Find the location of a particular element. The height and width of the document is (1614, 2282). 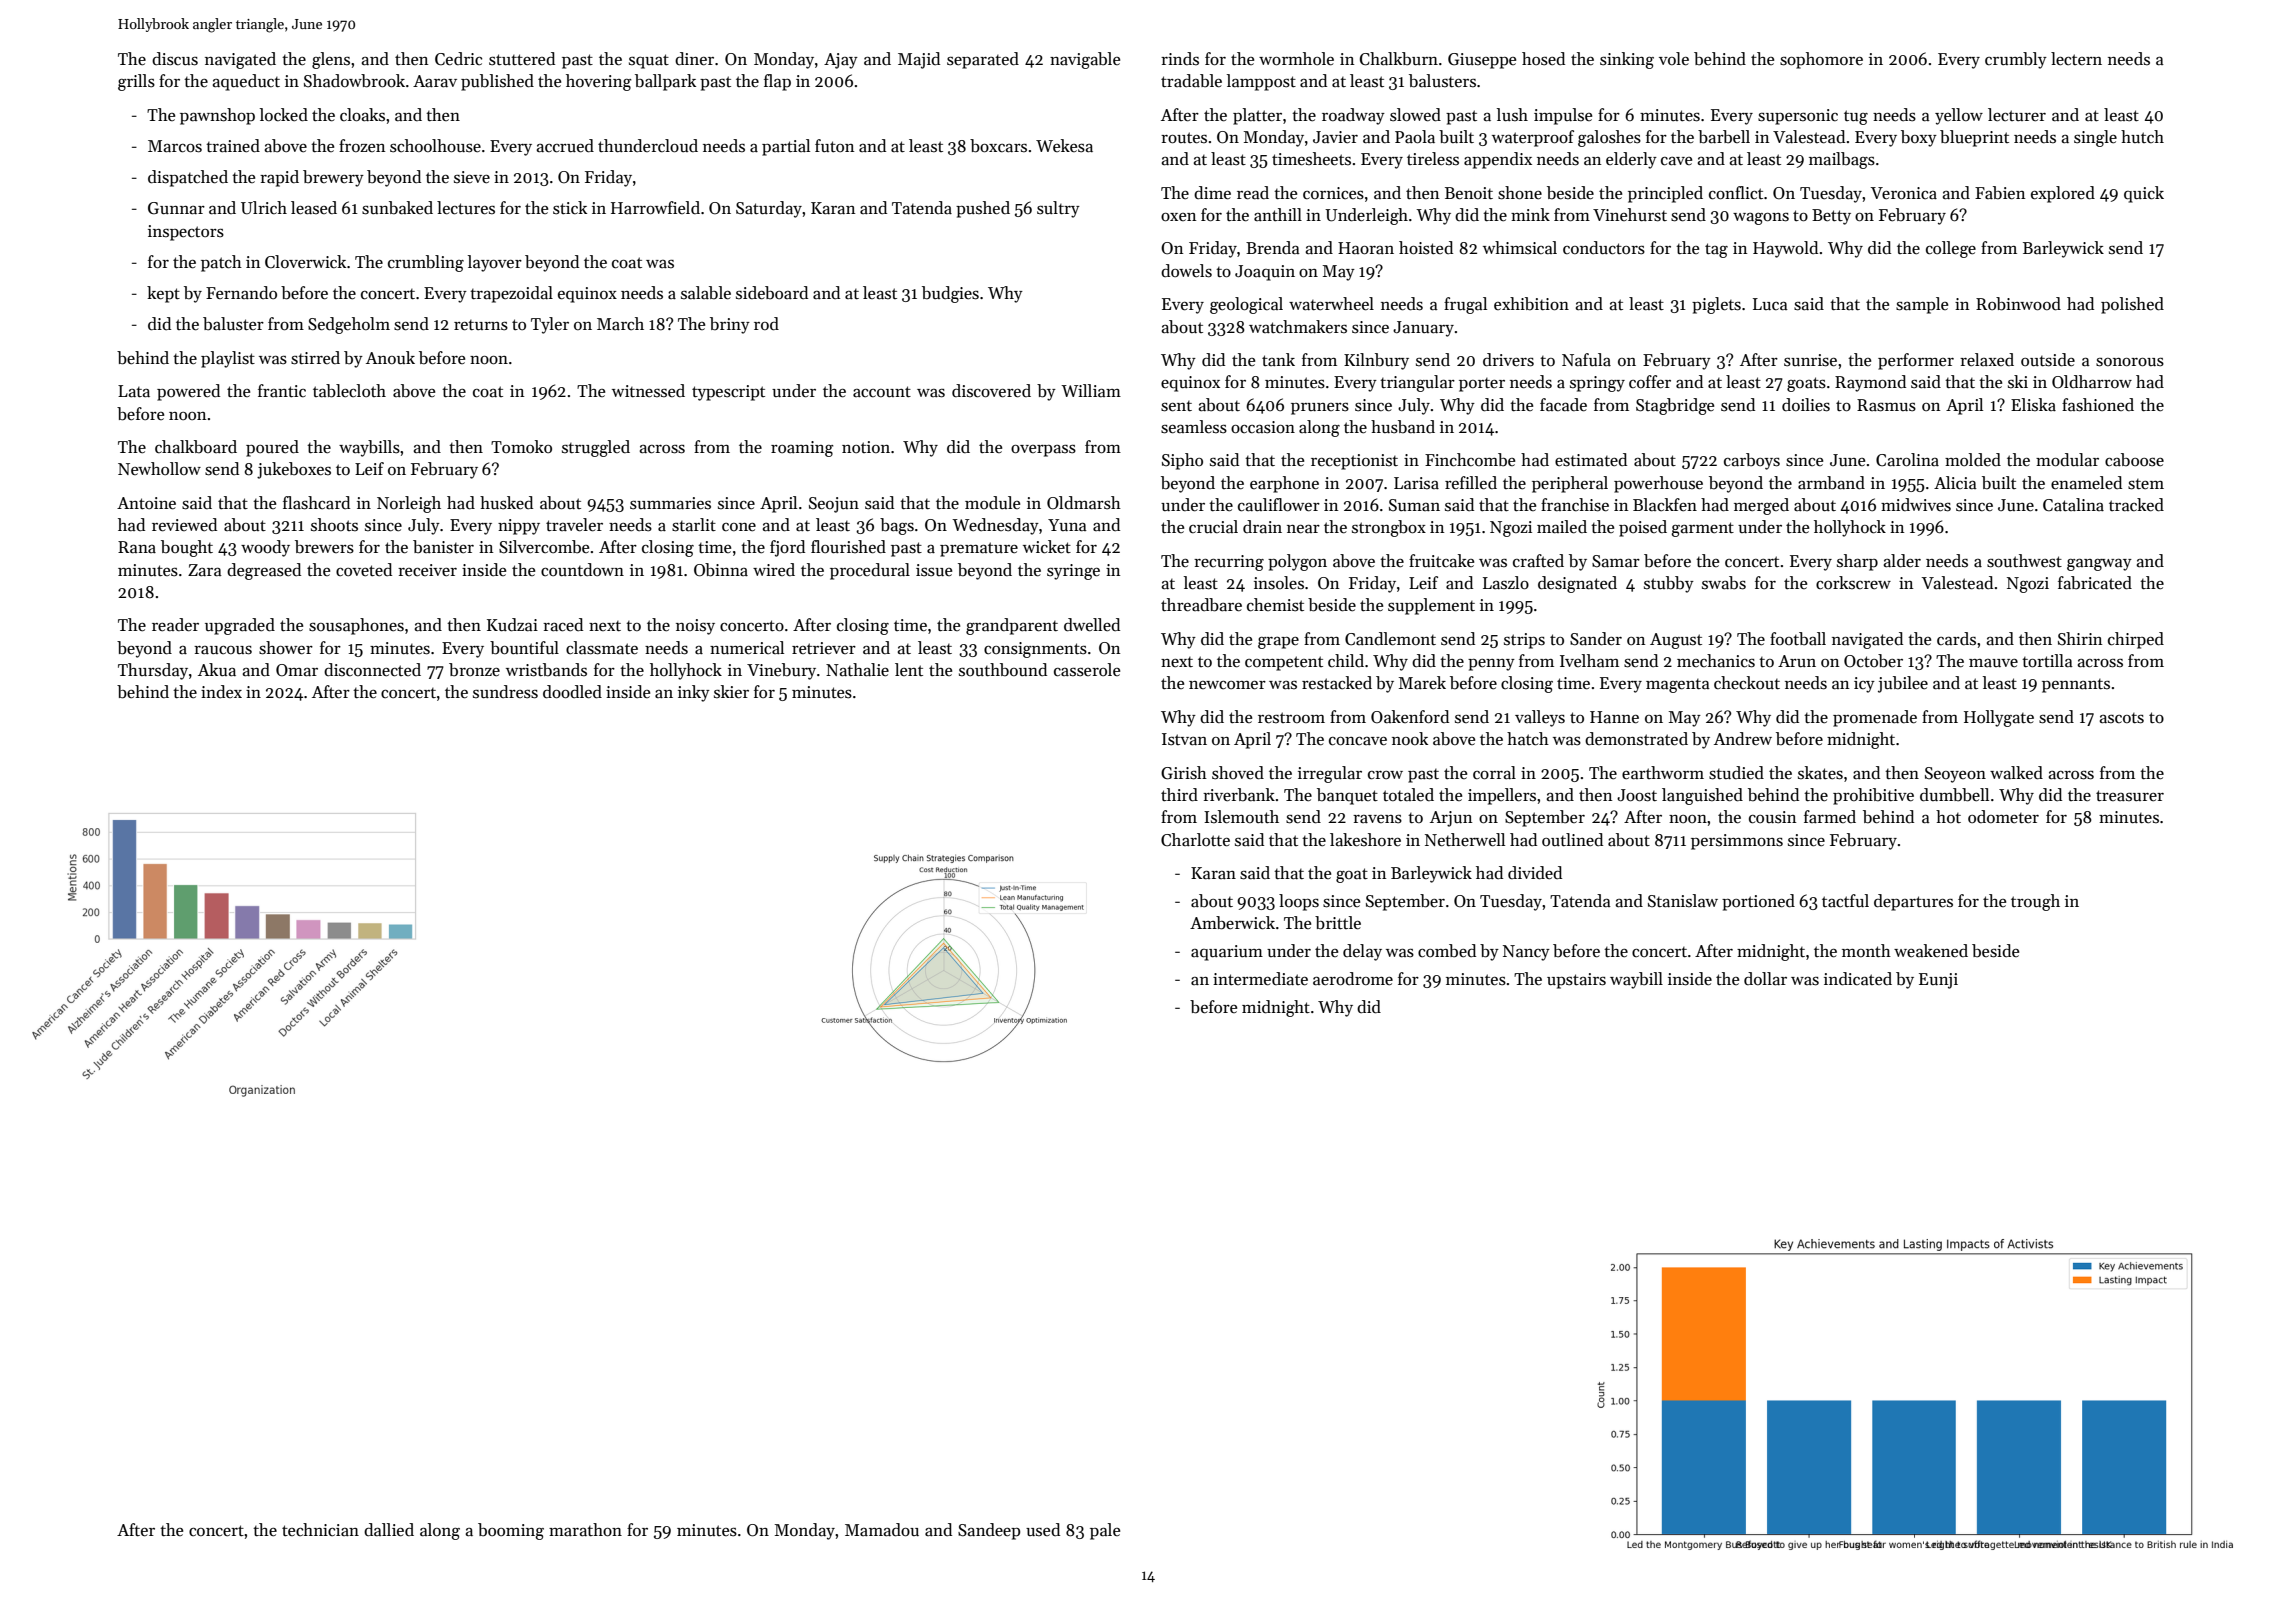

aquarium is located at coordinates (1227, 953).
